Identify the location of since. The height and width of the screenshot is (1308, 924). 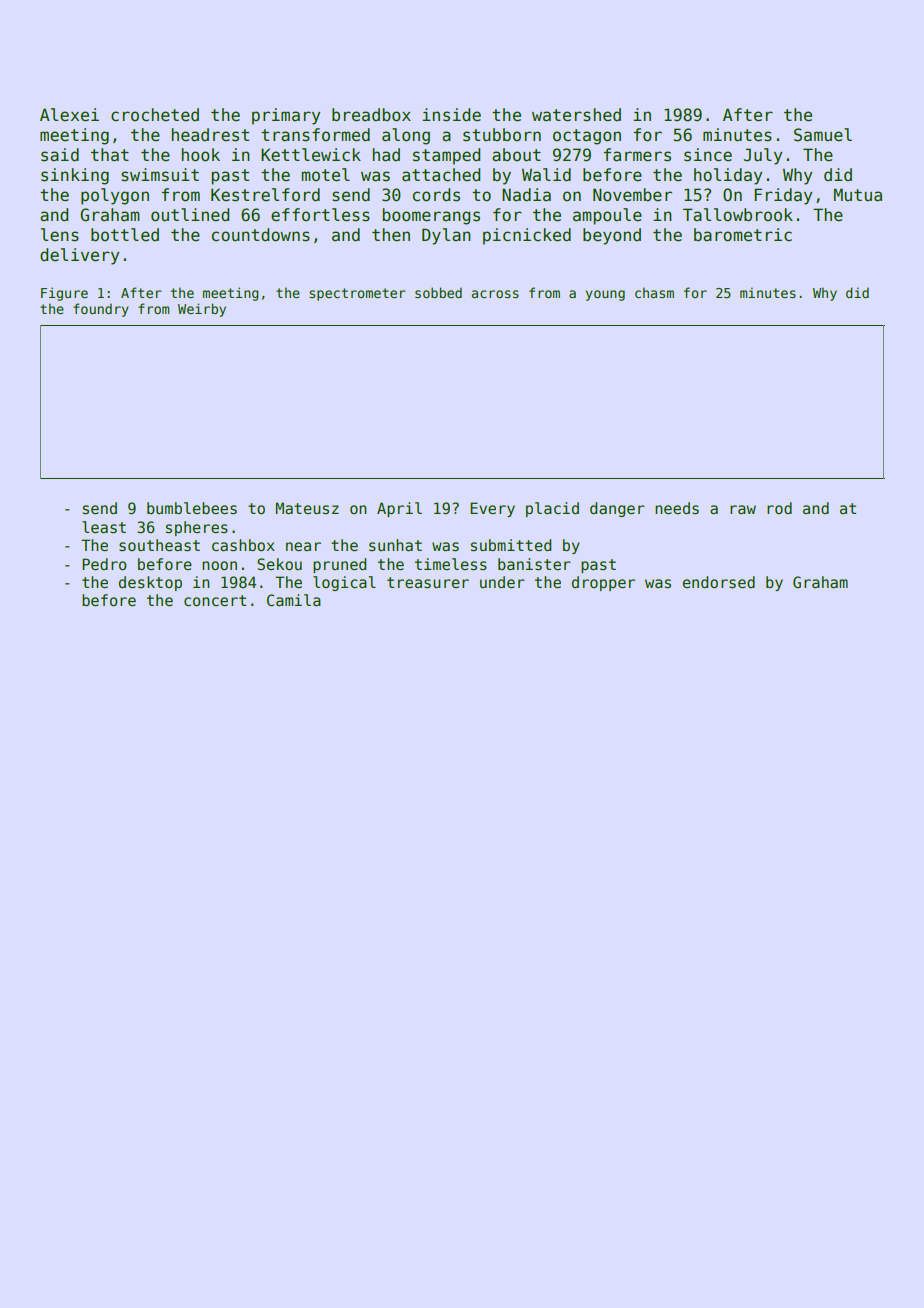
(708, 155).
